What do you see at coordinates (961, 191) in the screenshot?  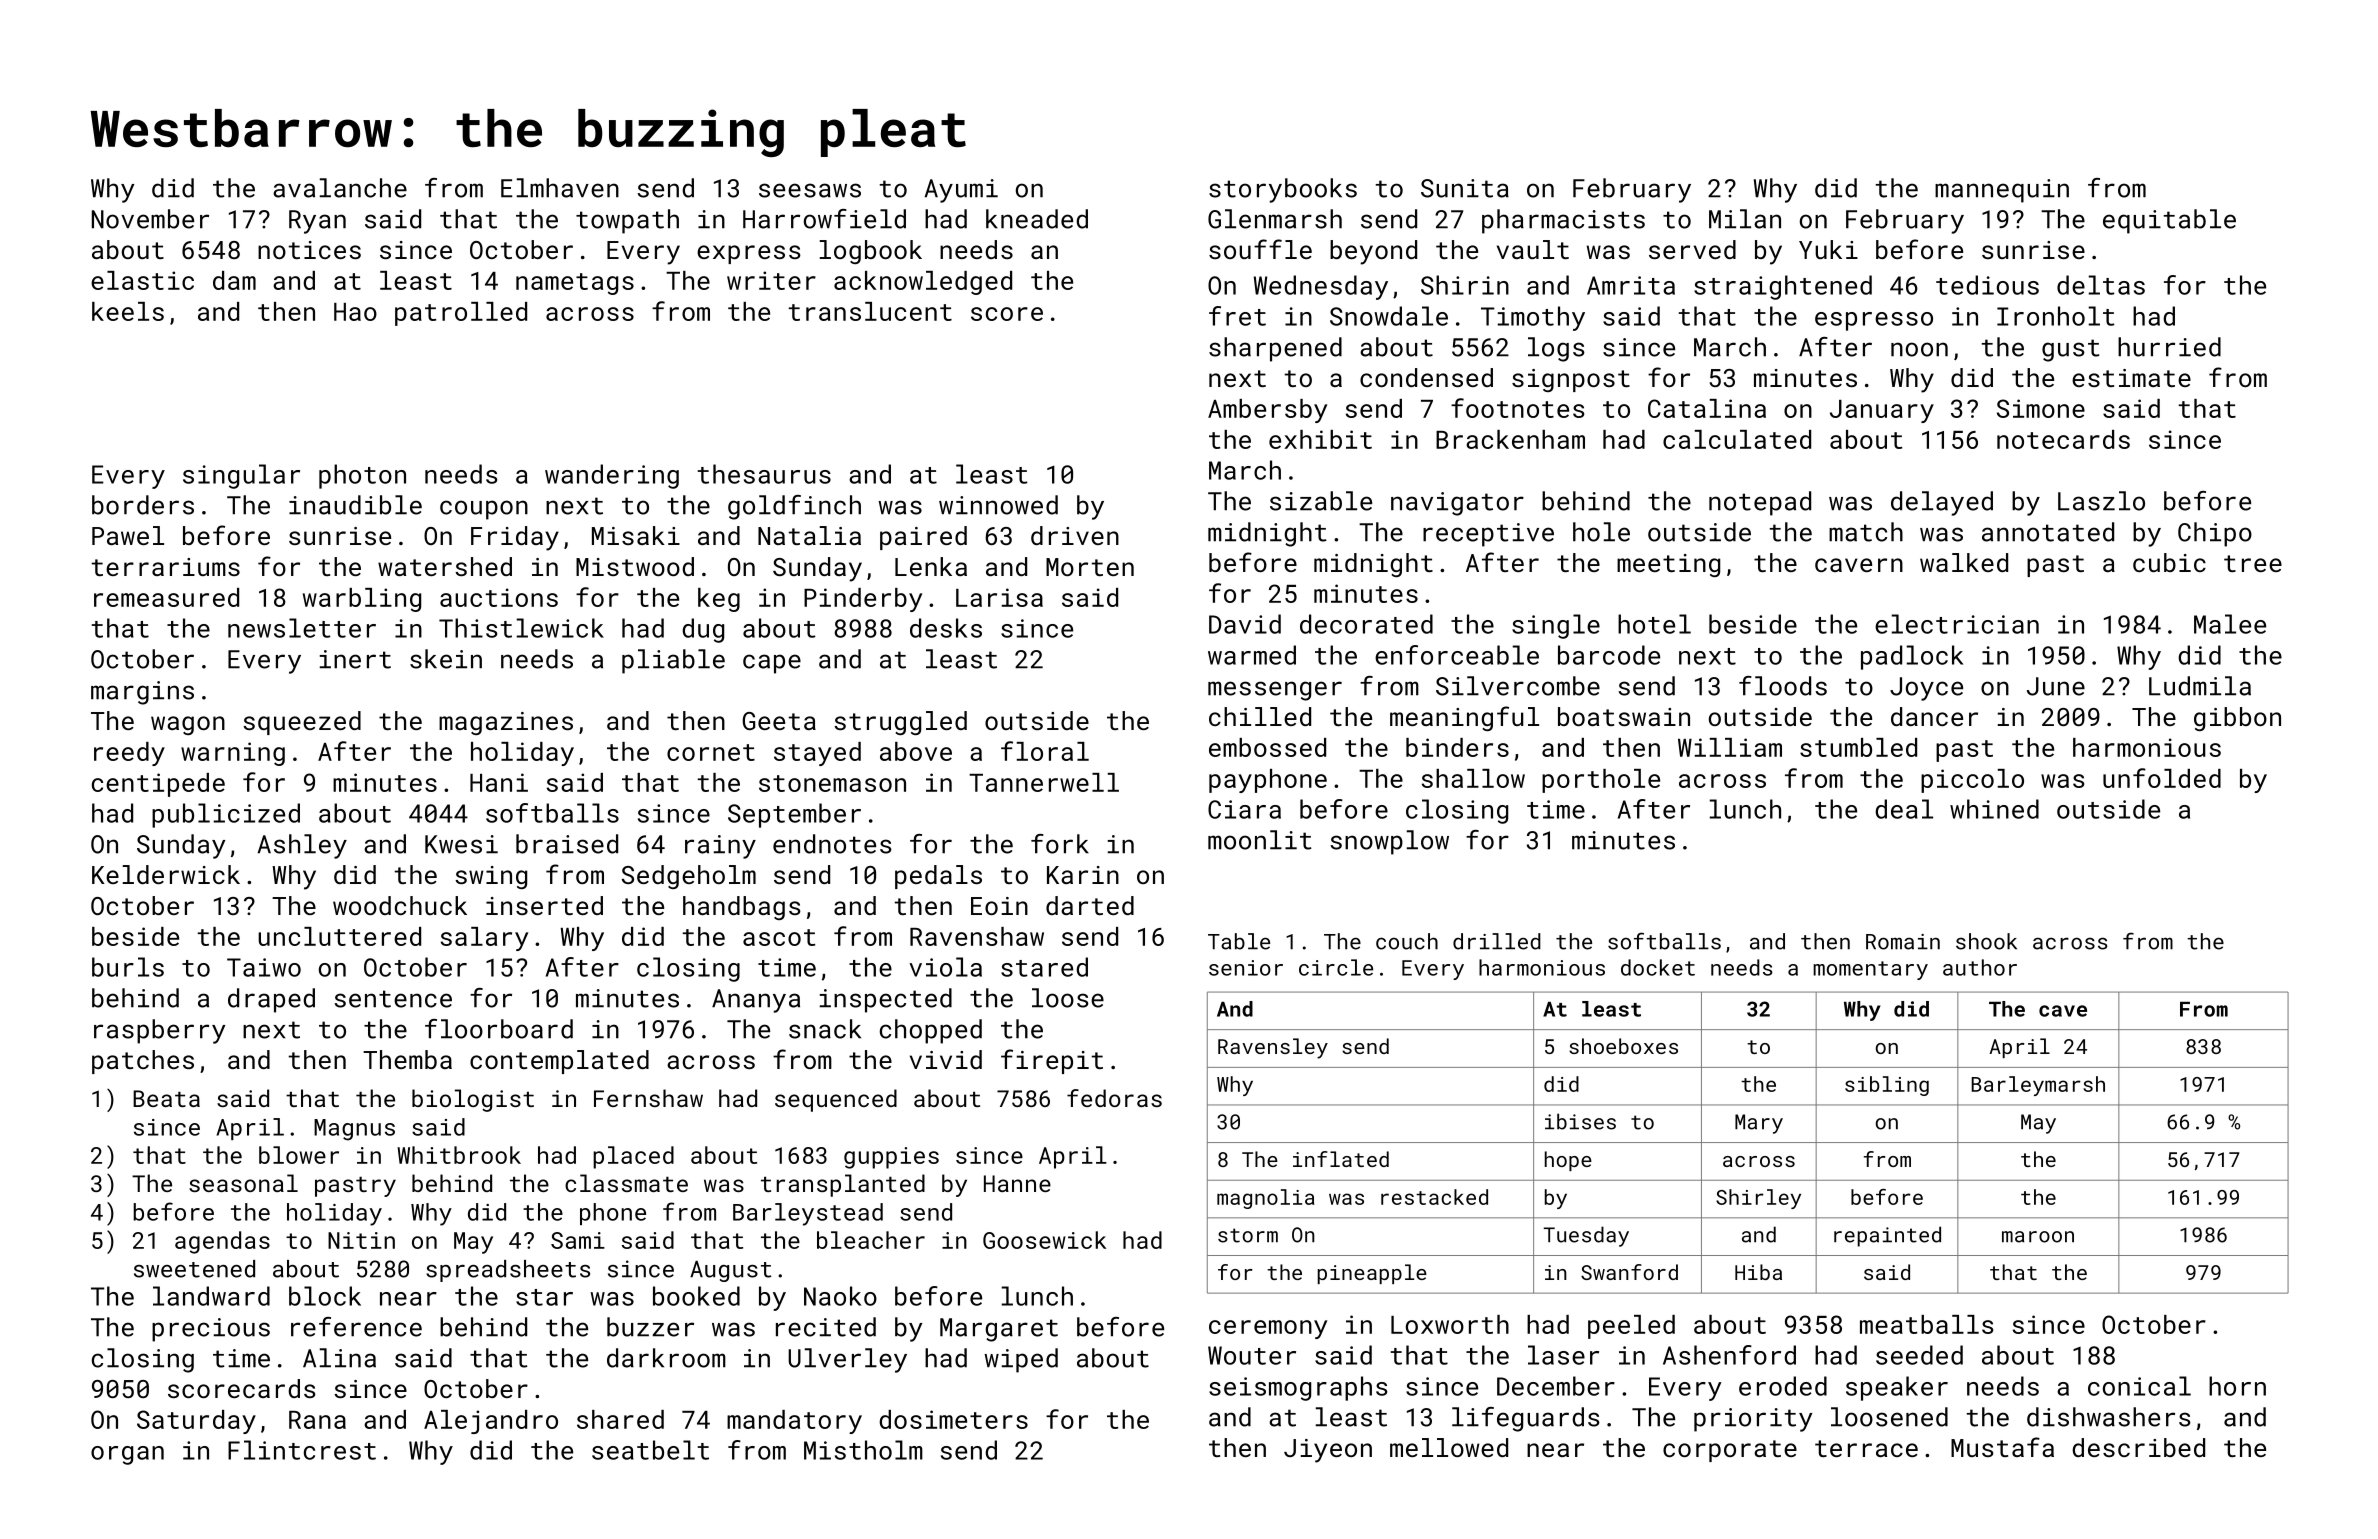 I see `Ayumi` at bounding box center [961, 191].
